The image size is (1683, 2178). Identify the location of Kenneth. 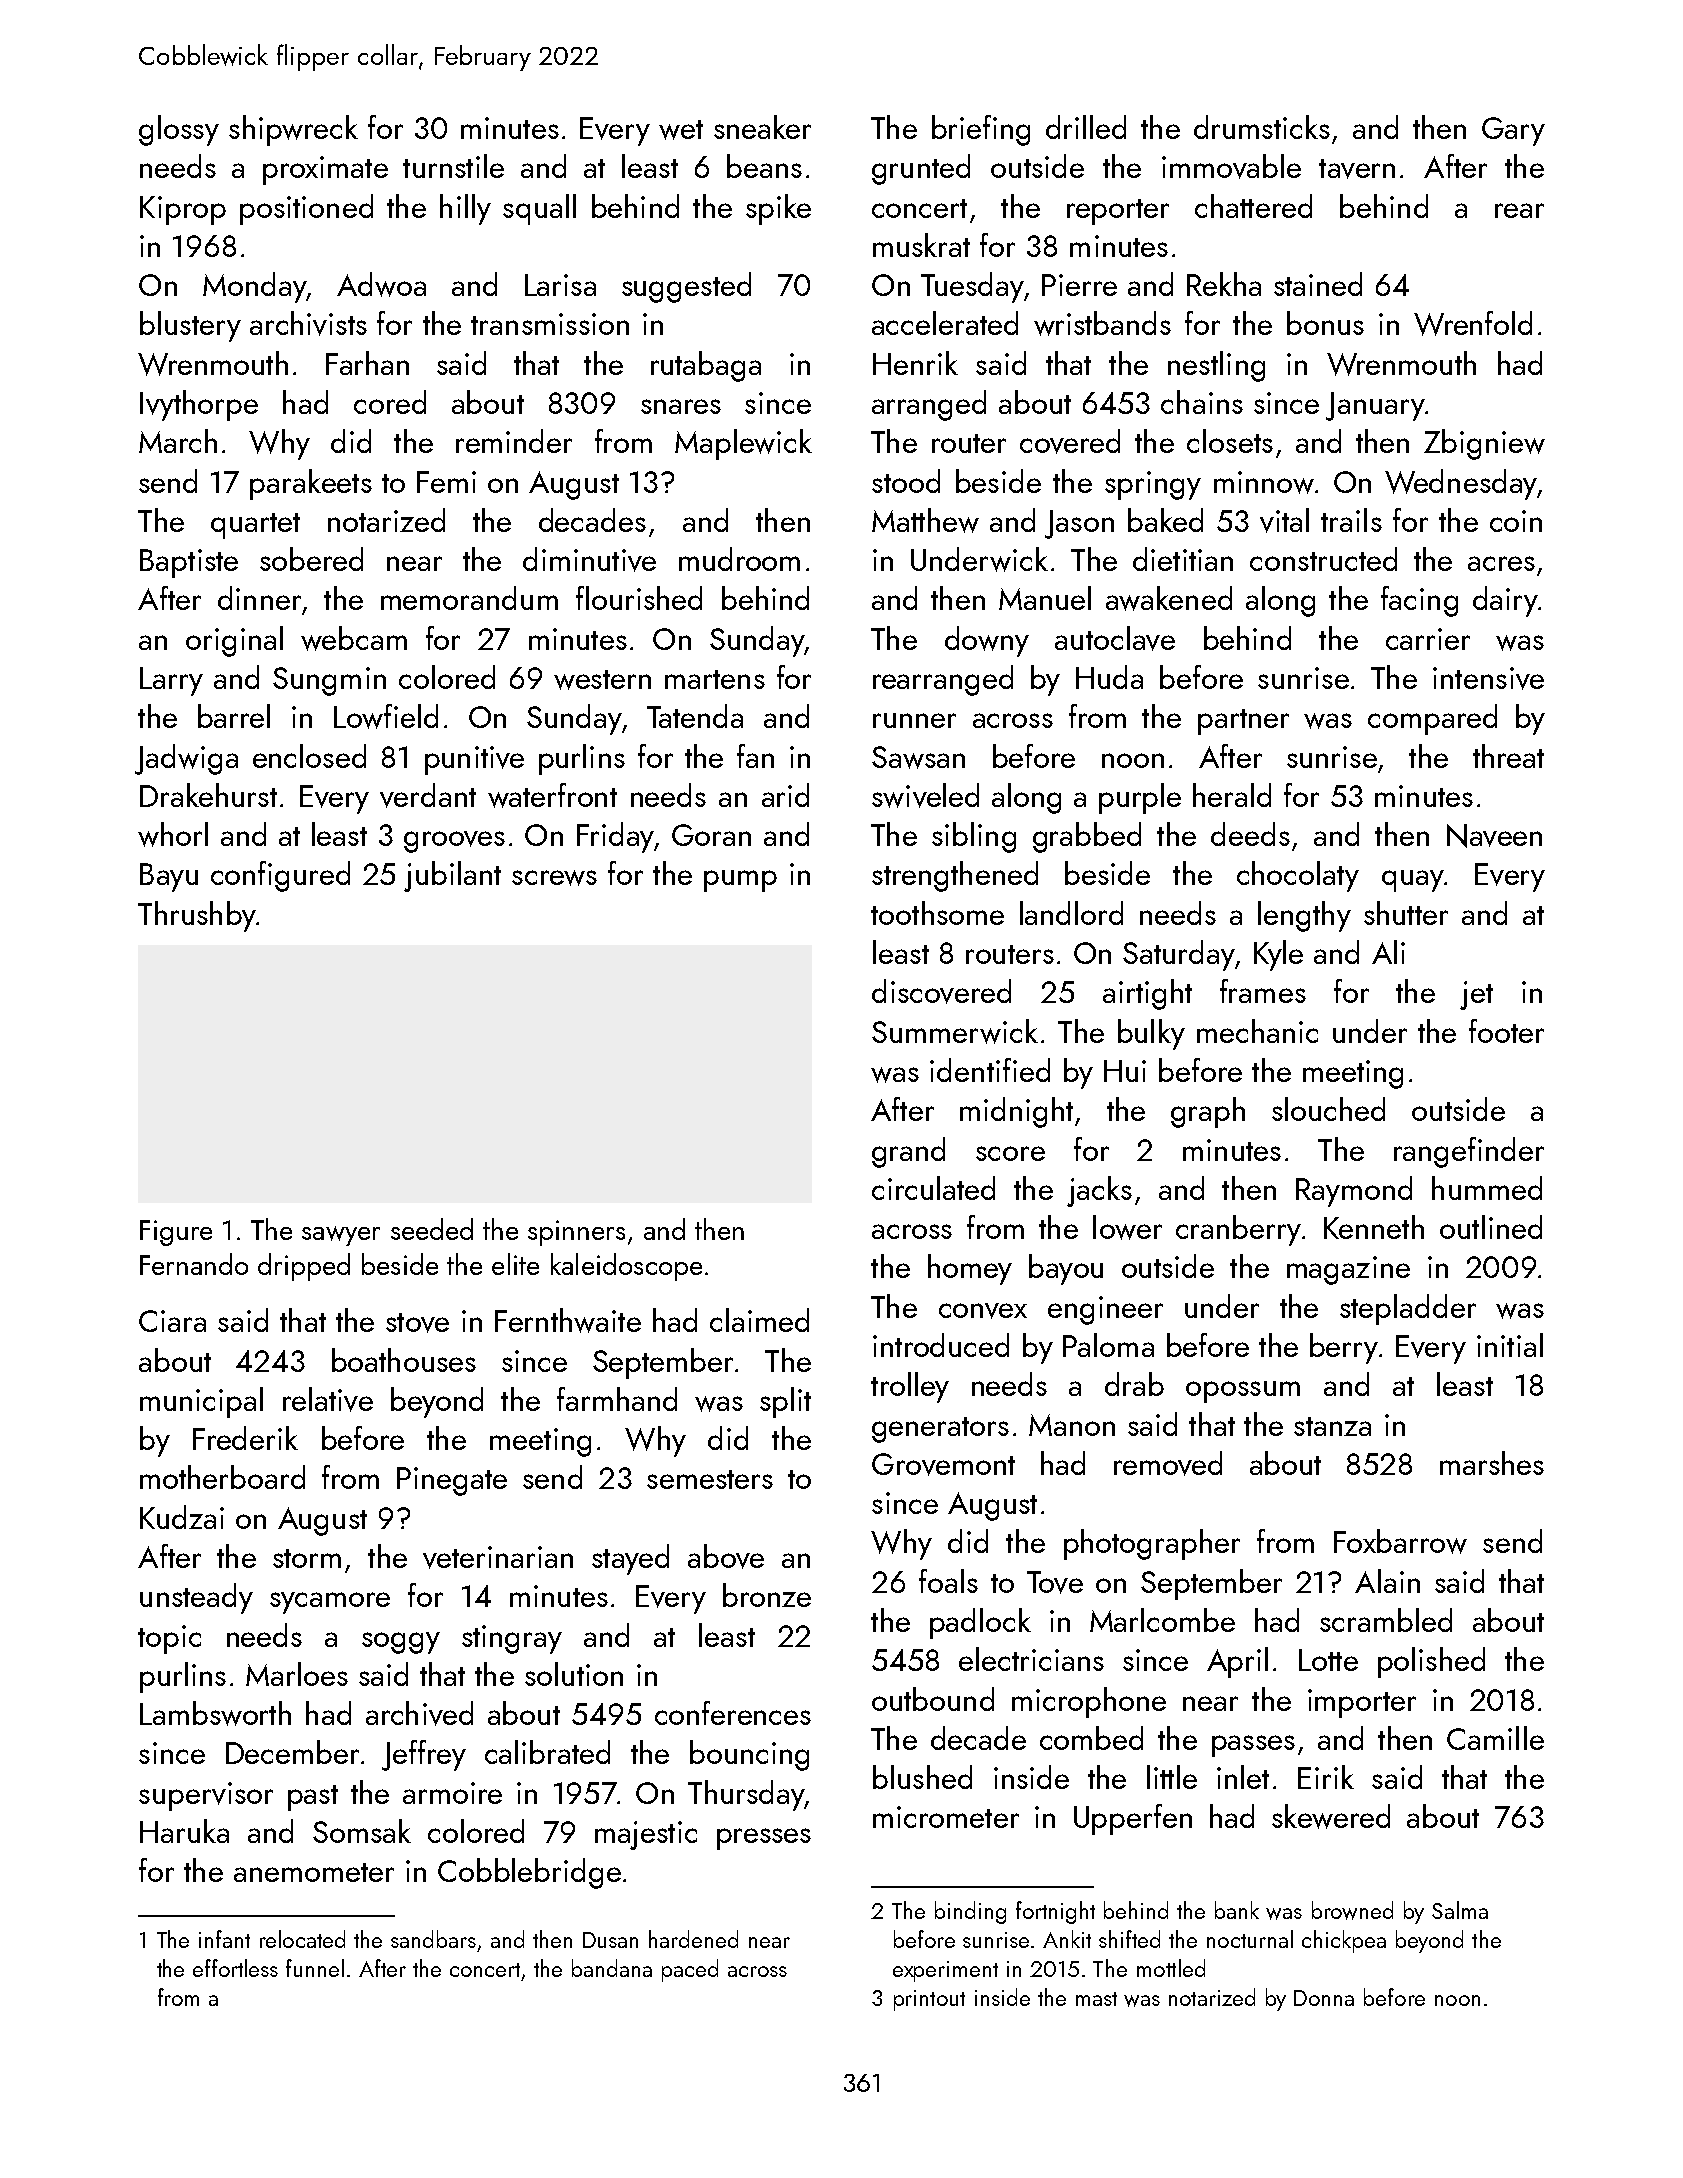
(1374, 1227).
